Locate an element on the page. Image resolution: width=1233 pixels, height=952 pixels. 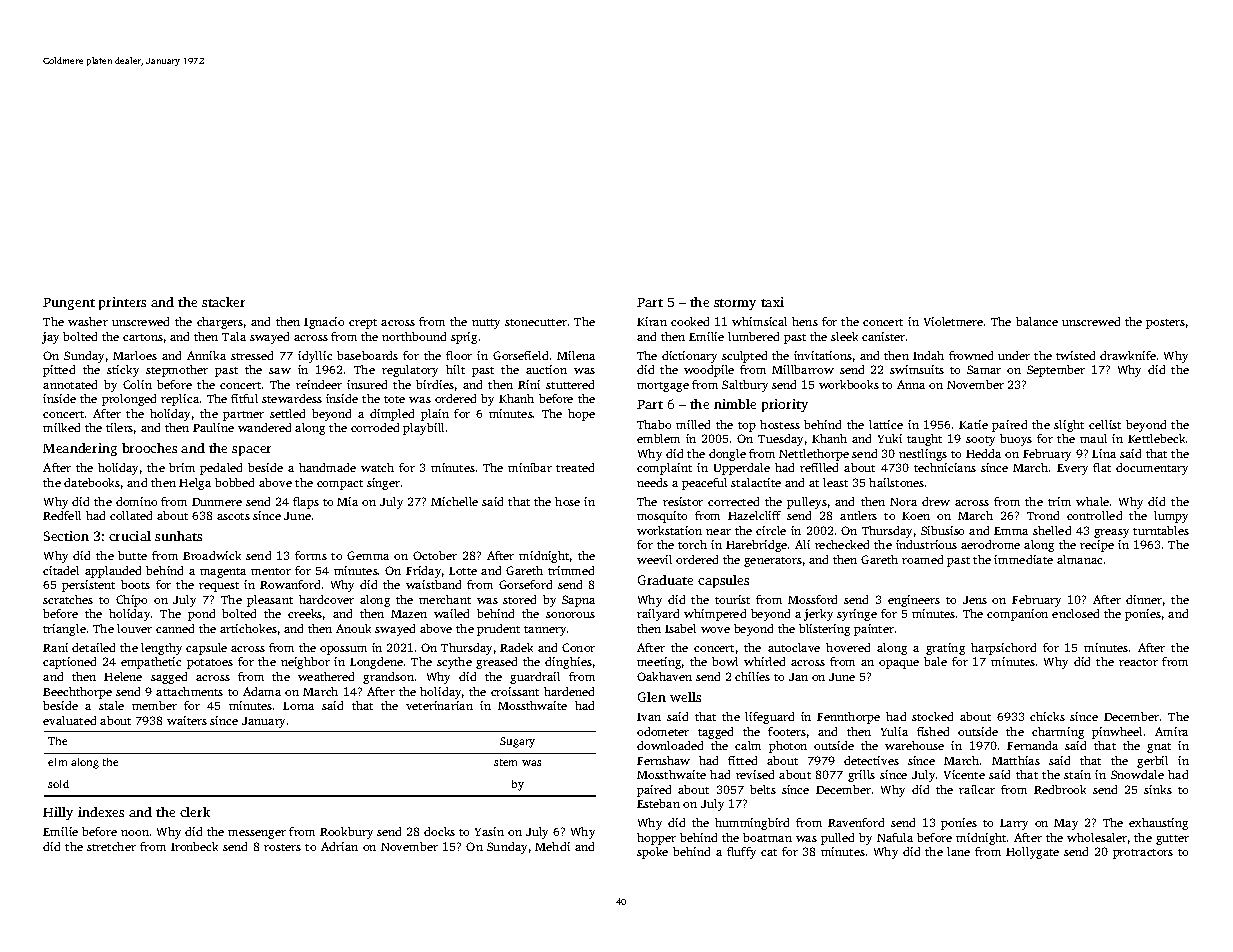
Koen is located at coordinates (916, 516).
